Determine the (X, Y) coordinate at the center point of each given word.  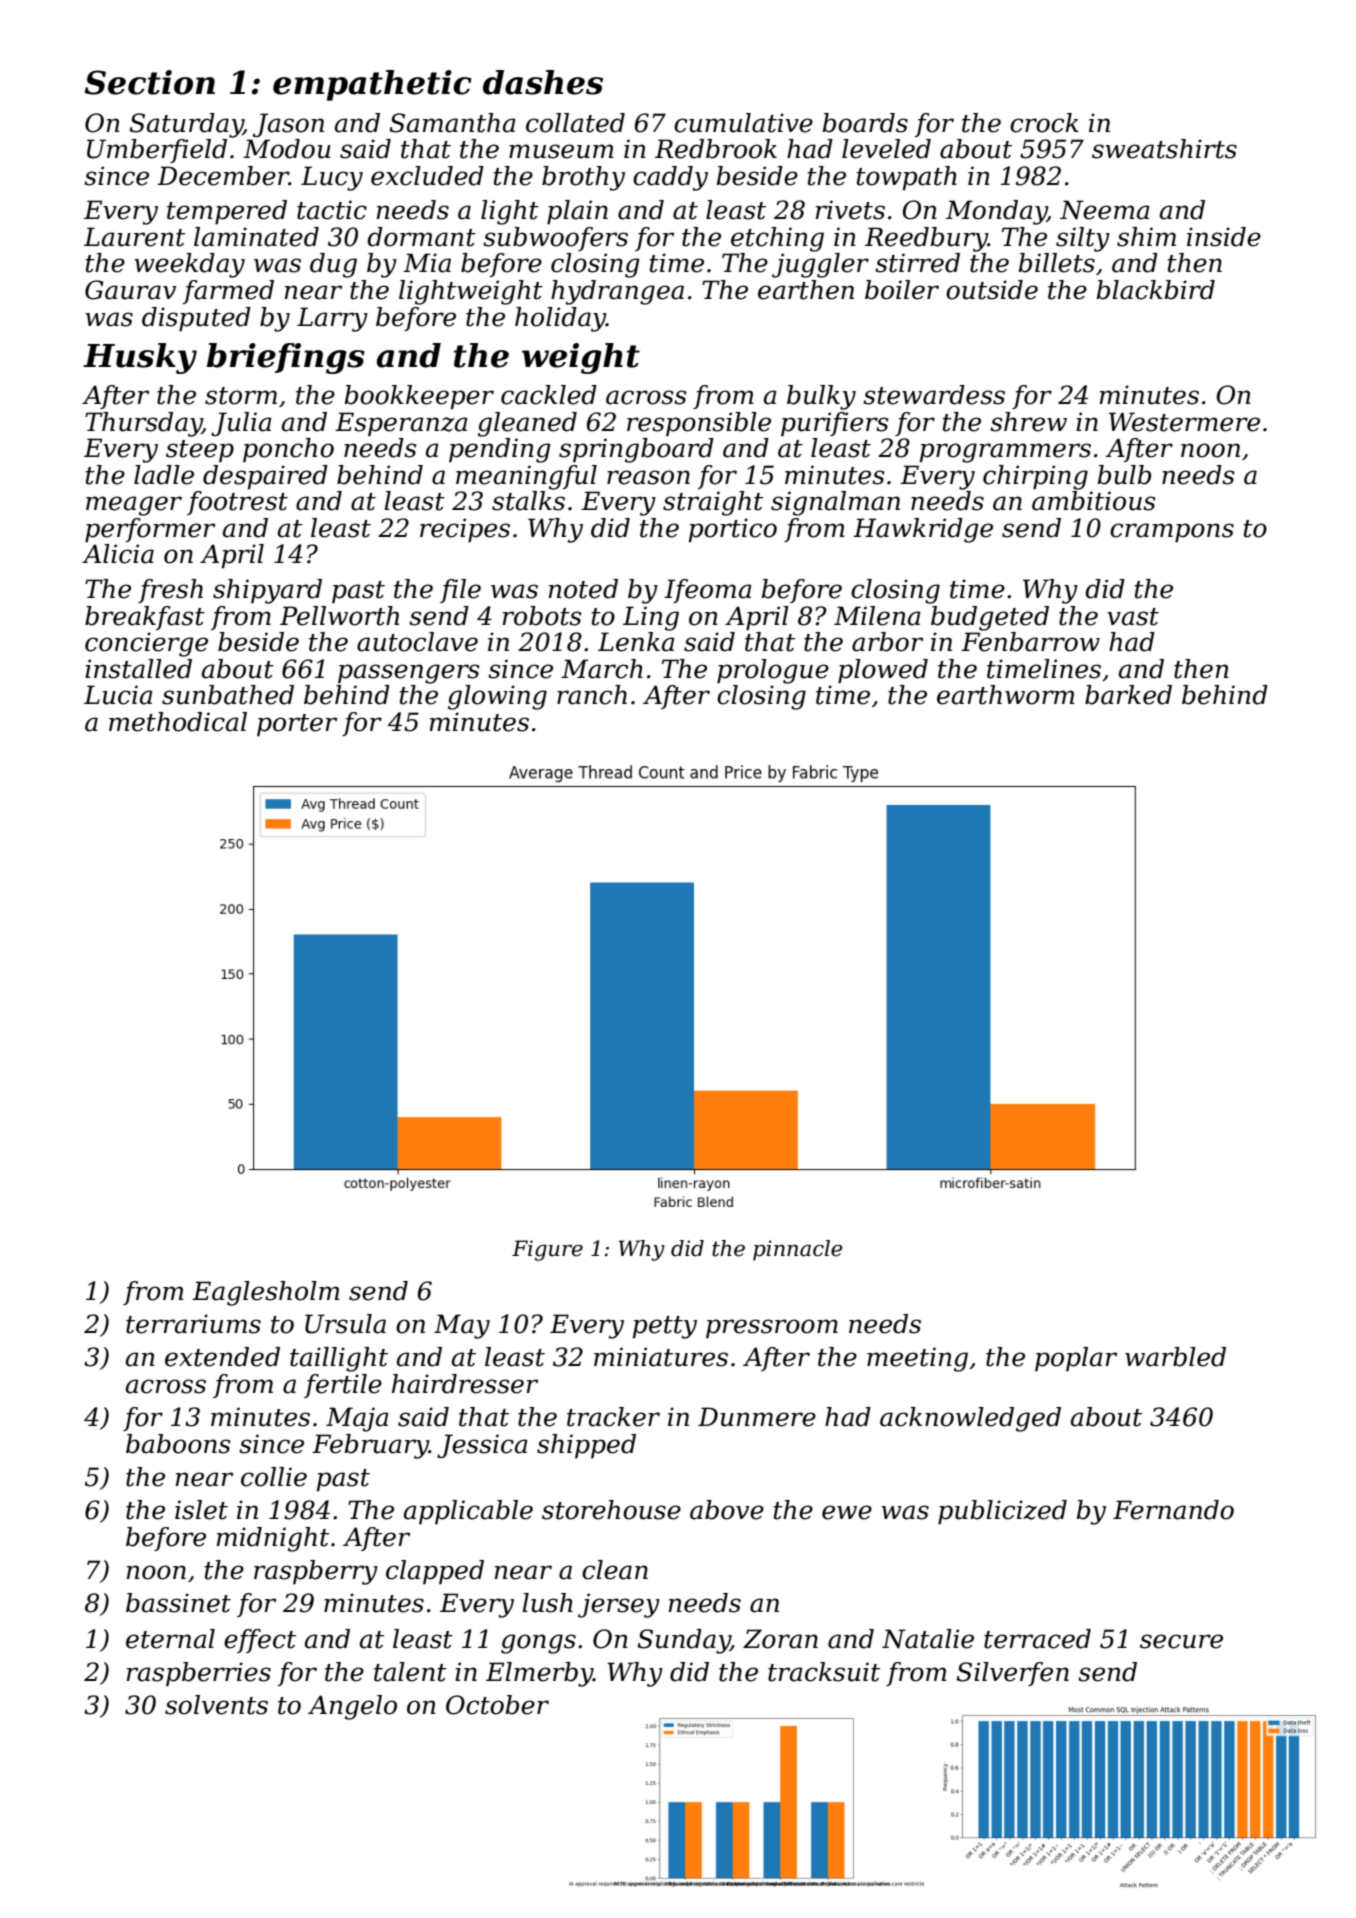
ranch (592, 695)
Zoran (780, 1639)
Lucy (332, 178)
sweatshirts (1164, 149)
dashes (543, 82)
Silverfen (1012, 1674)
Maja (357, 1419)
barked (1128, 695)
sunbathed (228, 695)
